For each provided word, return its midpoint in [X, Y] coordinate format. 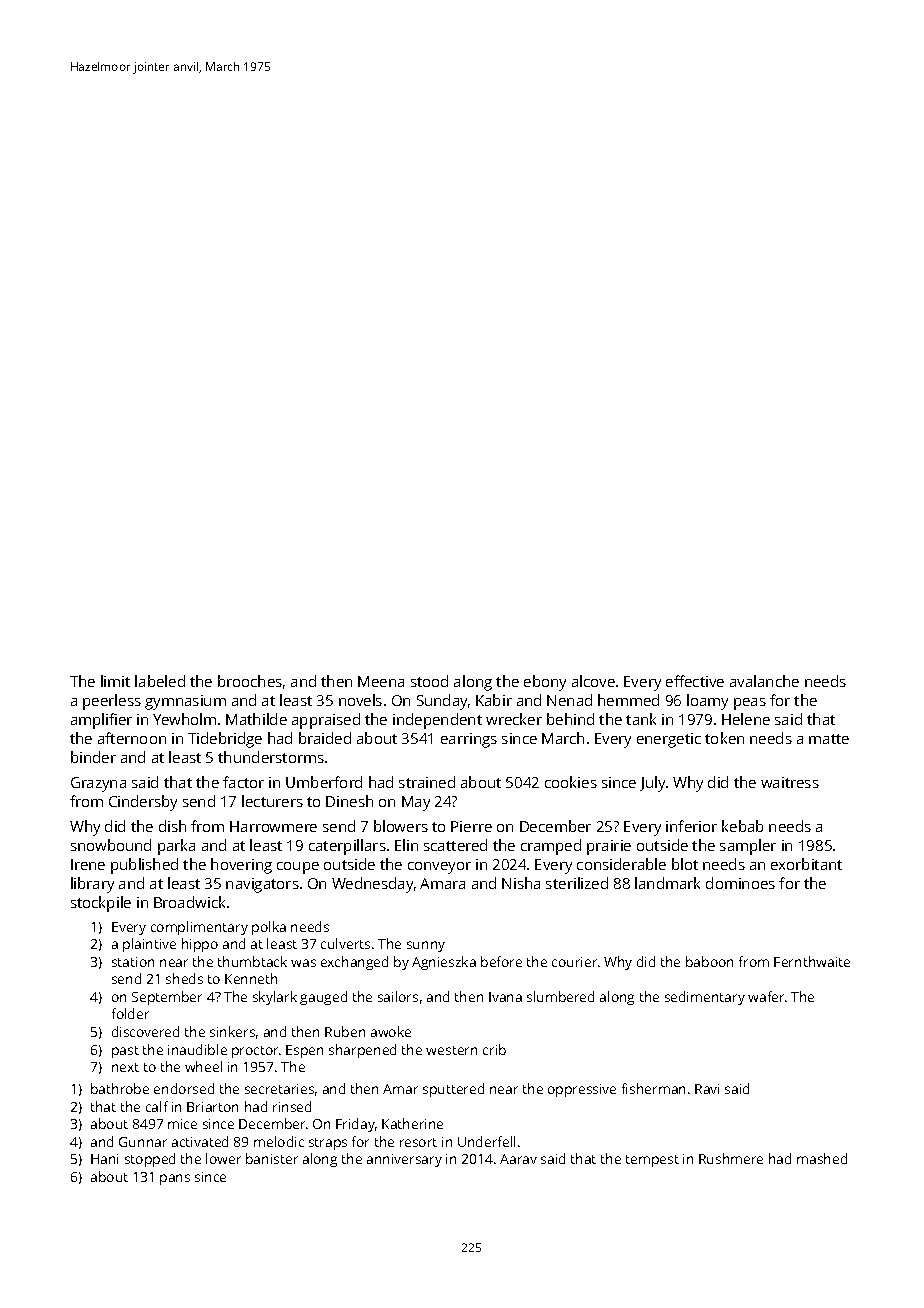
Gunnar [143, 1142]
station [133, 962]
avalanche [764, 681]
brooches [250, 681]
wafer [766, 996]
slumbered [560, 996]
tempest [652, 1161]
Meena [381, 681]
